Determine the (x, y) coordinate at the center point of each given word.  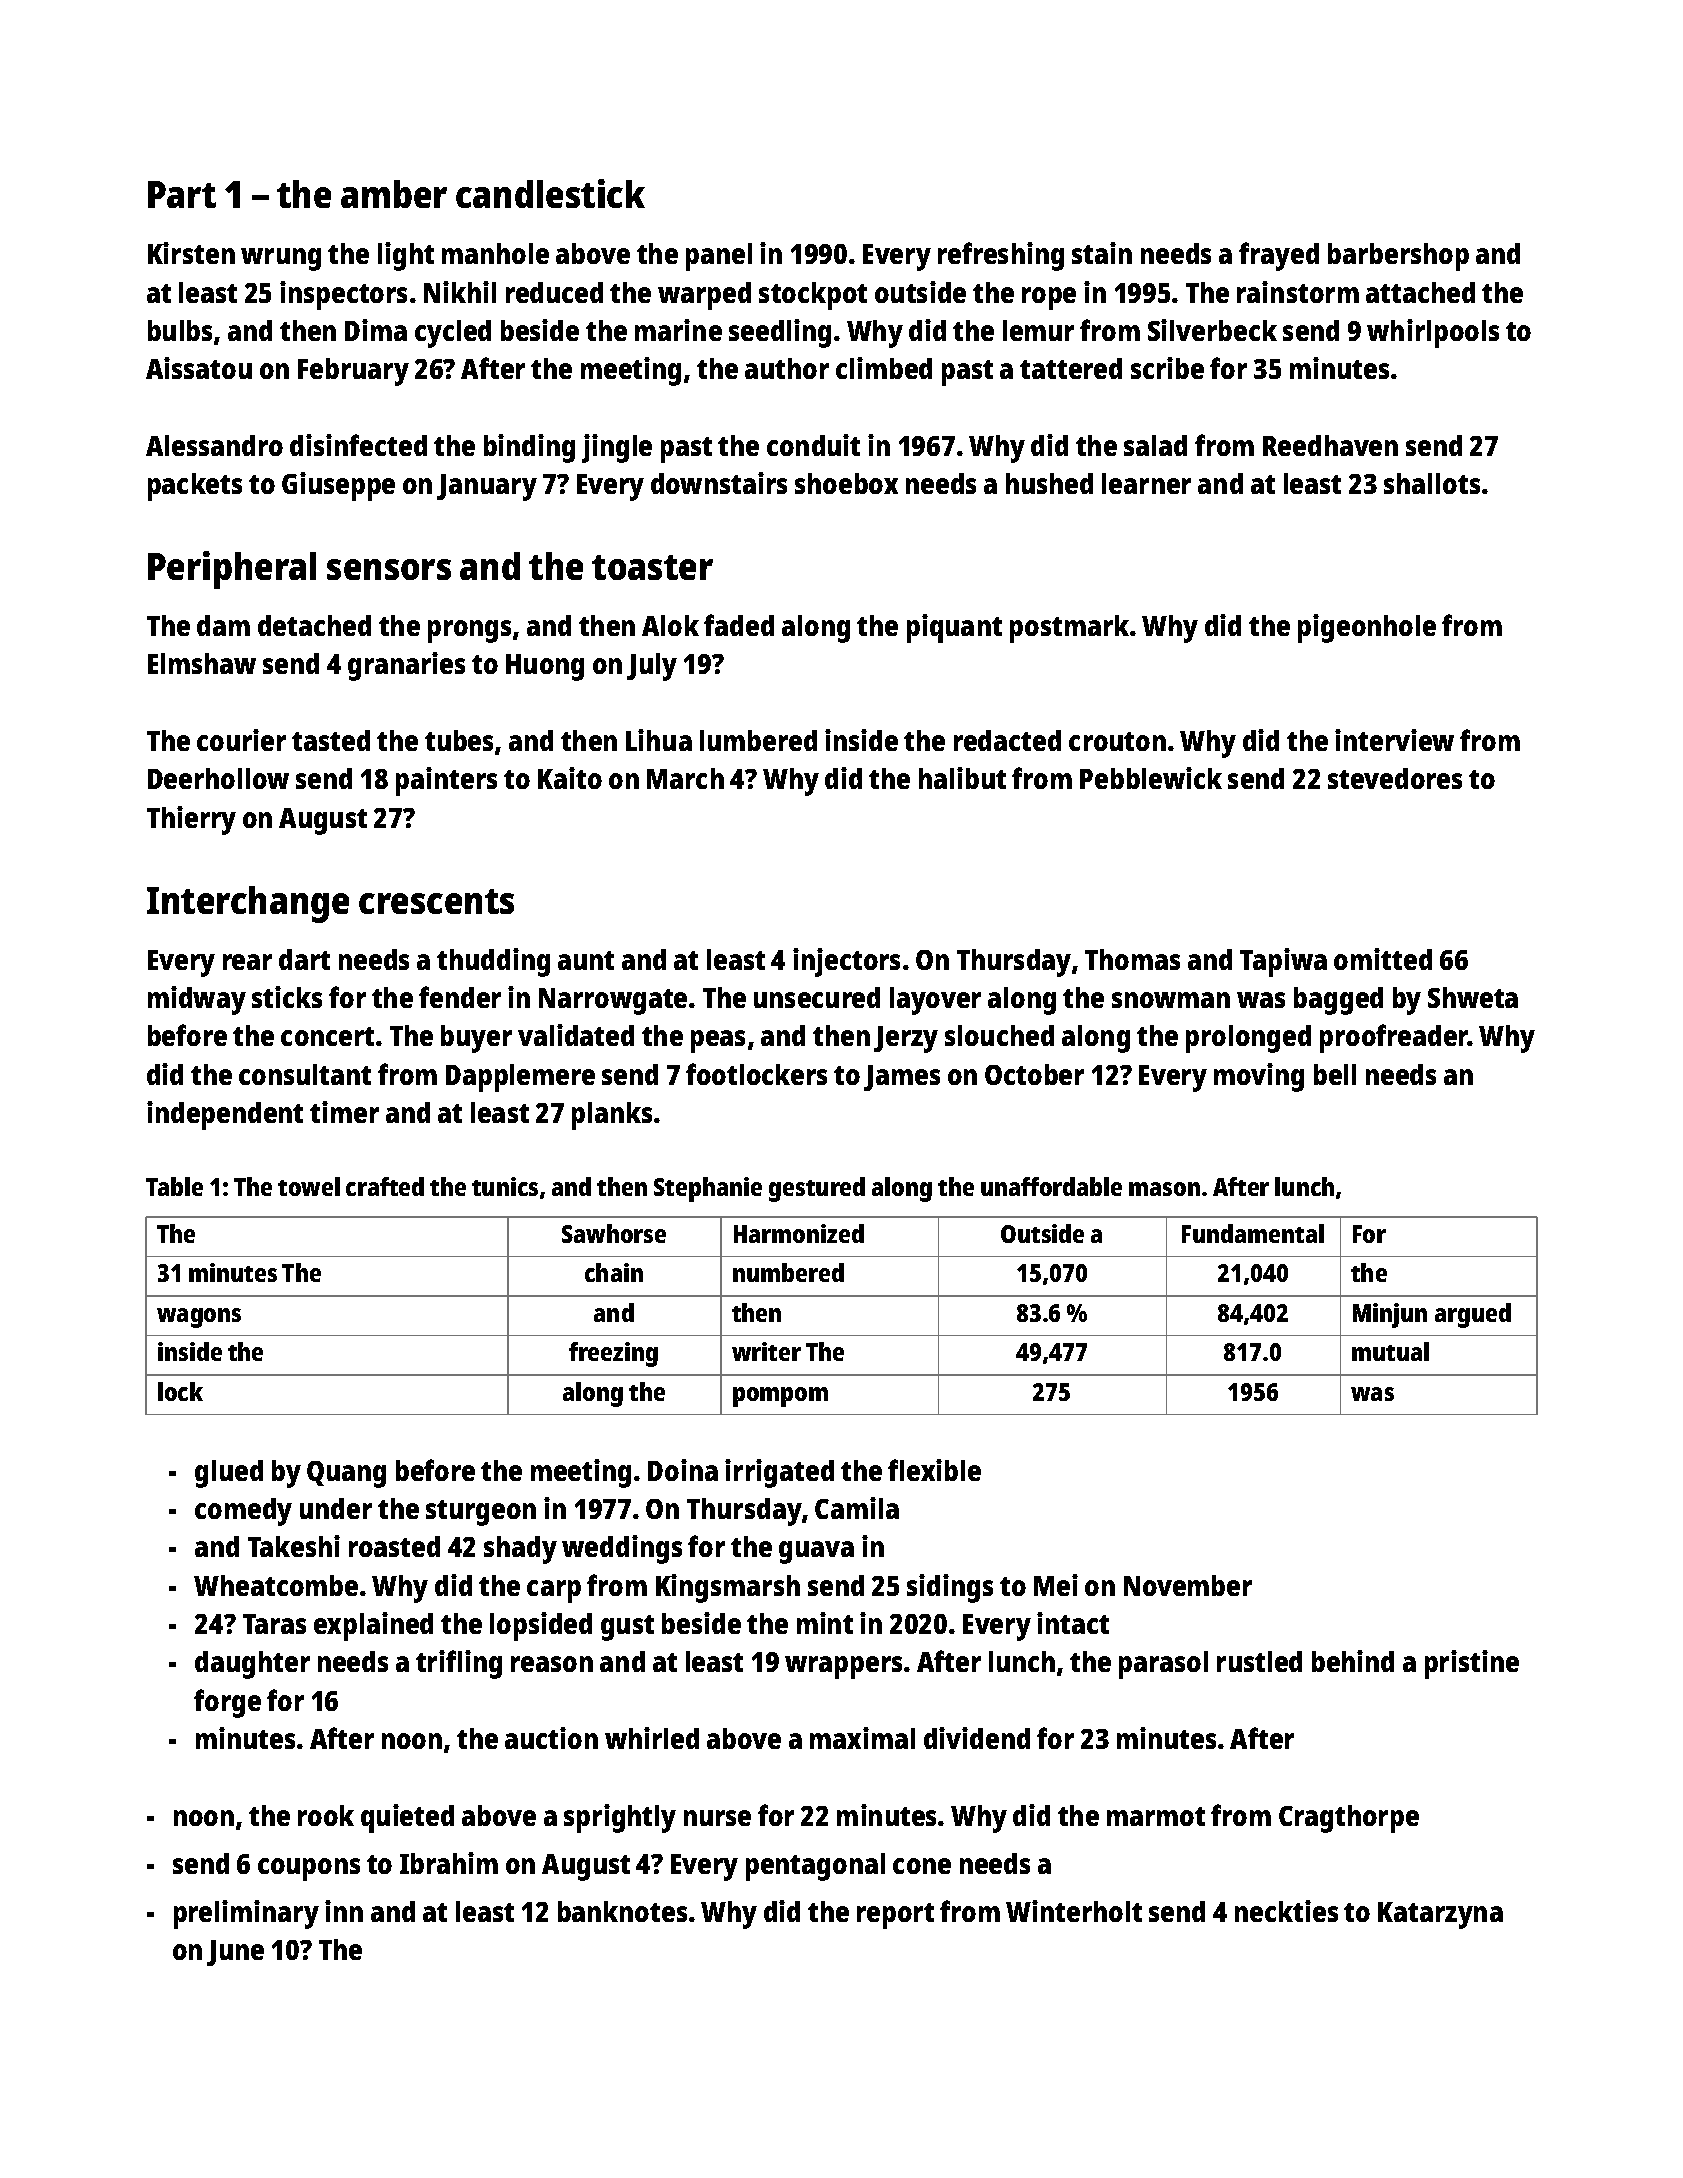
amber (394, 194)
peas (718, 1041)
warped (704, 296)
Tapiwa (1283, 962)
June (235, 1953)
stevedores (1395, 778)
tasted (331, 740)
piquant (954, 628)
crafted (385, 1186)
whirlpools (1433, 333)
